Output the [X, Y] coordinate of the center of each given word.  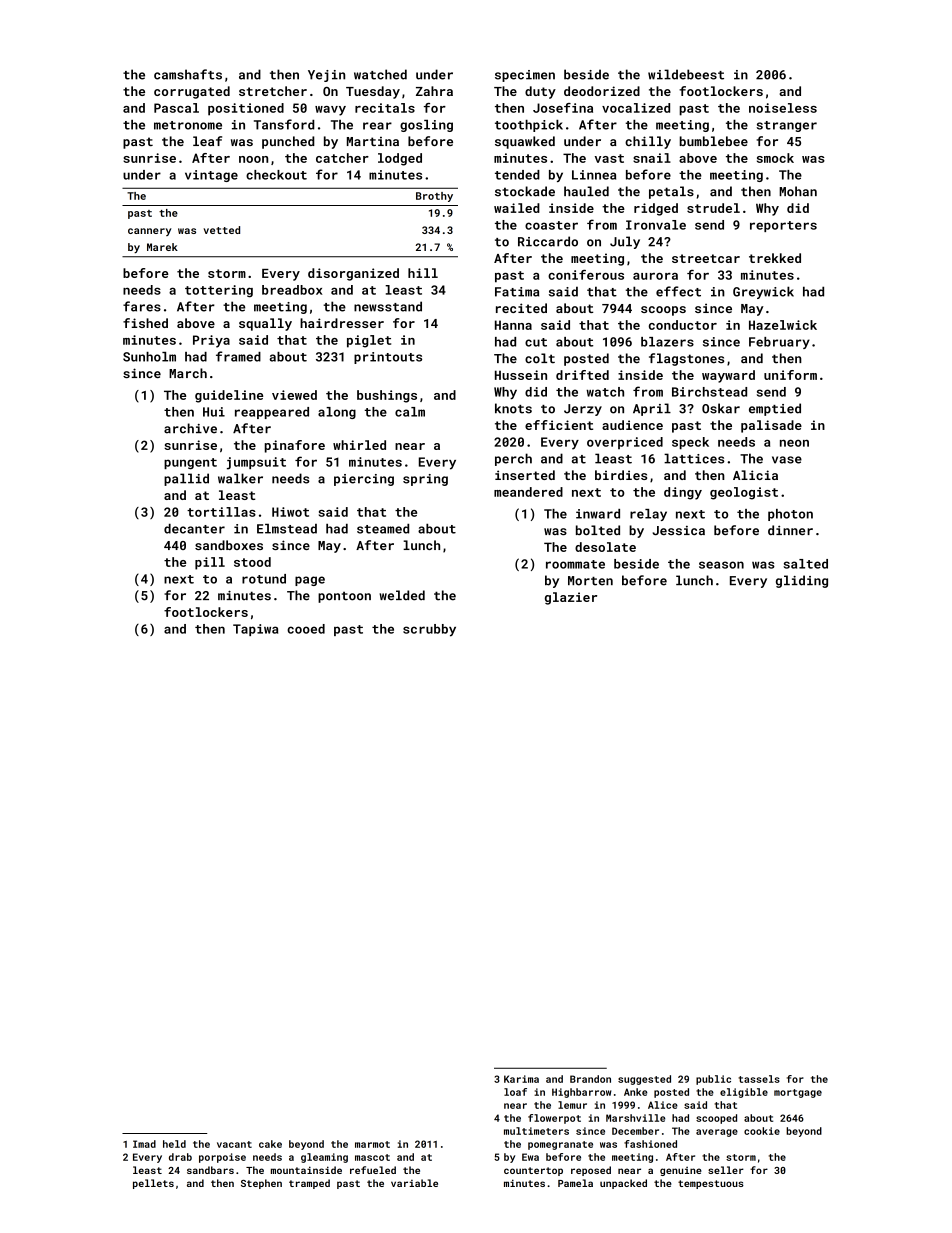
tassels [759, 1079]
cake [270, 1144]
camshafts [188, 74]
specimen [525, 76]
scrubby [429, 630]
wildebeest [686, 74]
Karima [521, 1079]
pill [210, 563]
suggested [644, 1080]
